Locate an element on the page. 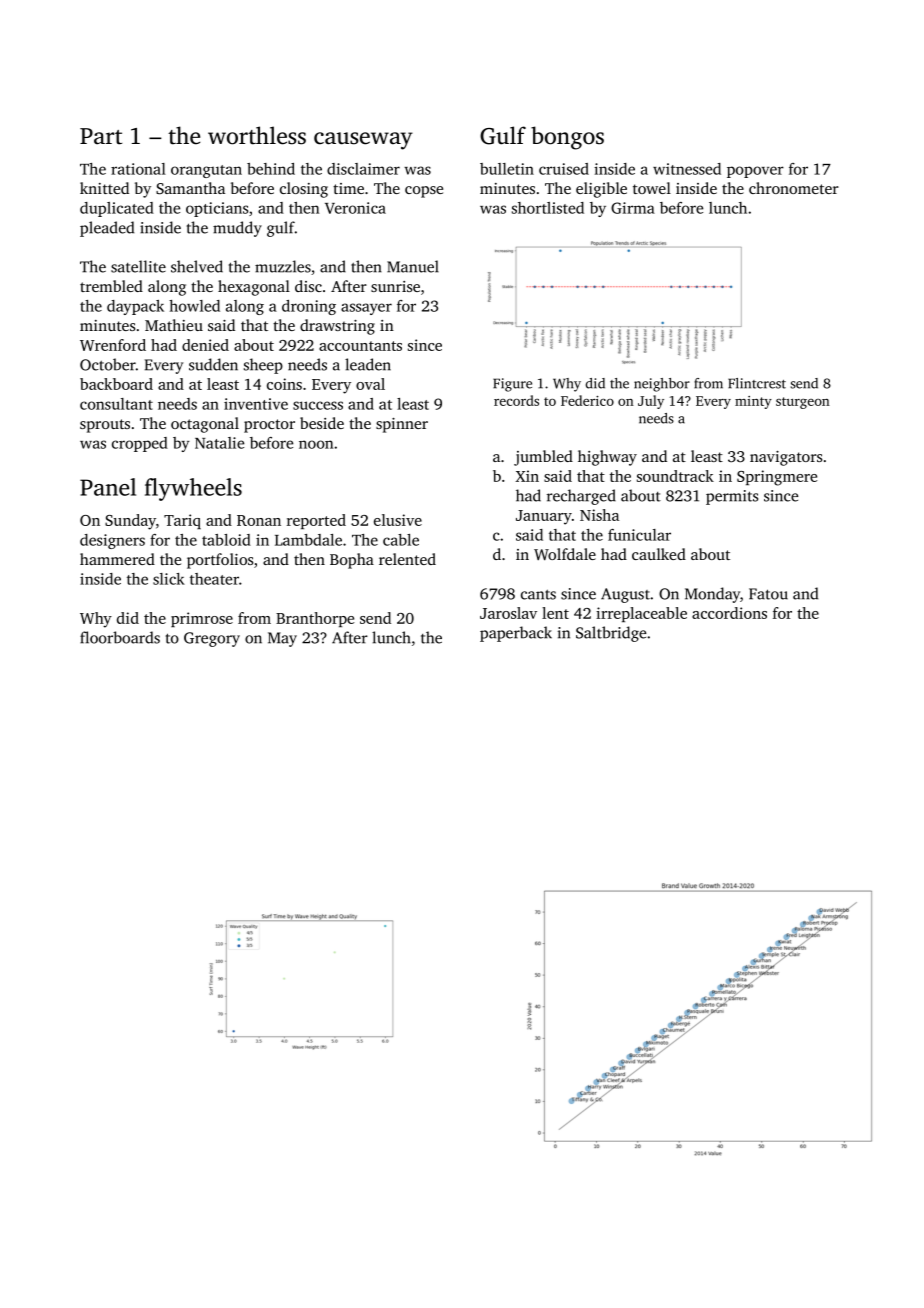 The height and width of the image is (1308, 924). Samantha is located at coordinates (190, 188).
